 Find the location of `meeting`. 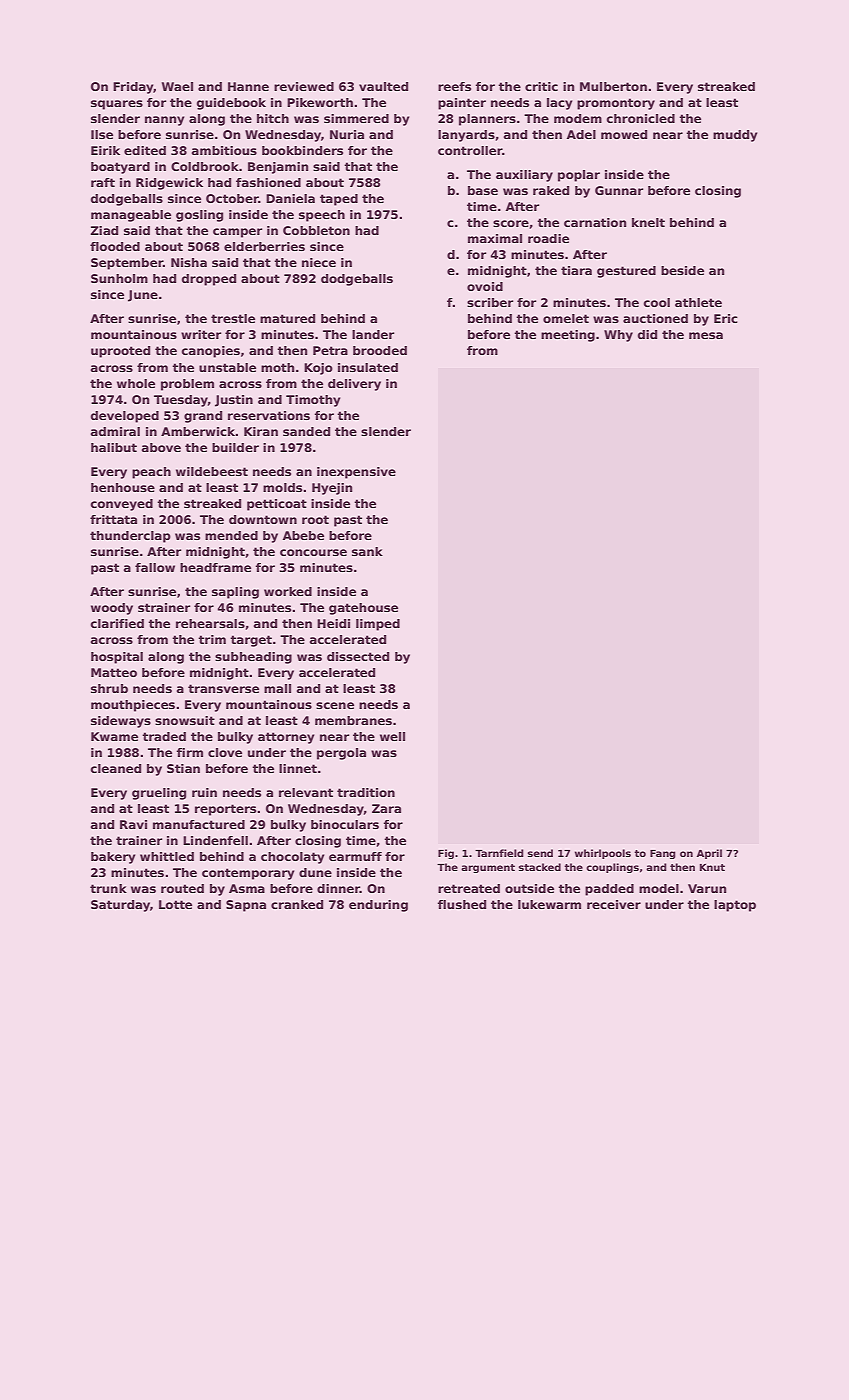

meeting is located at coordinates (568, 336).
